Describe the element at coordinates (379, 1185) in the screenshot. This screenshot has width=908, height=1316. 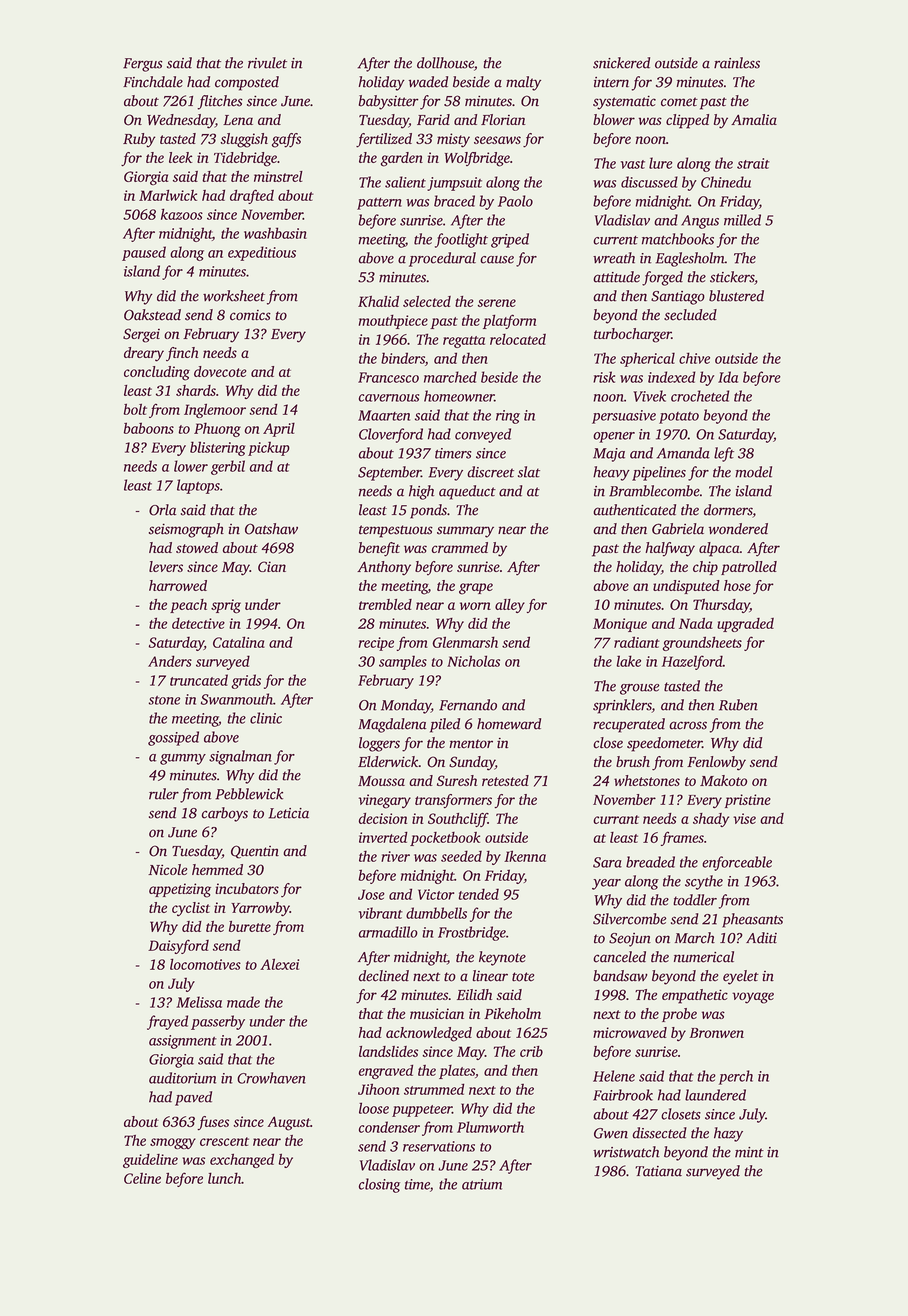
I see `closing` at that location.
